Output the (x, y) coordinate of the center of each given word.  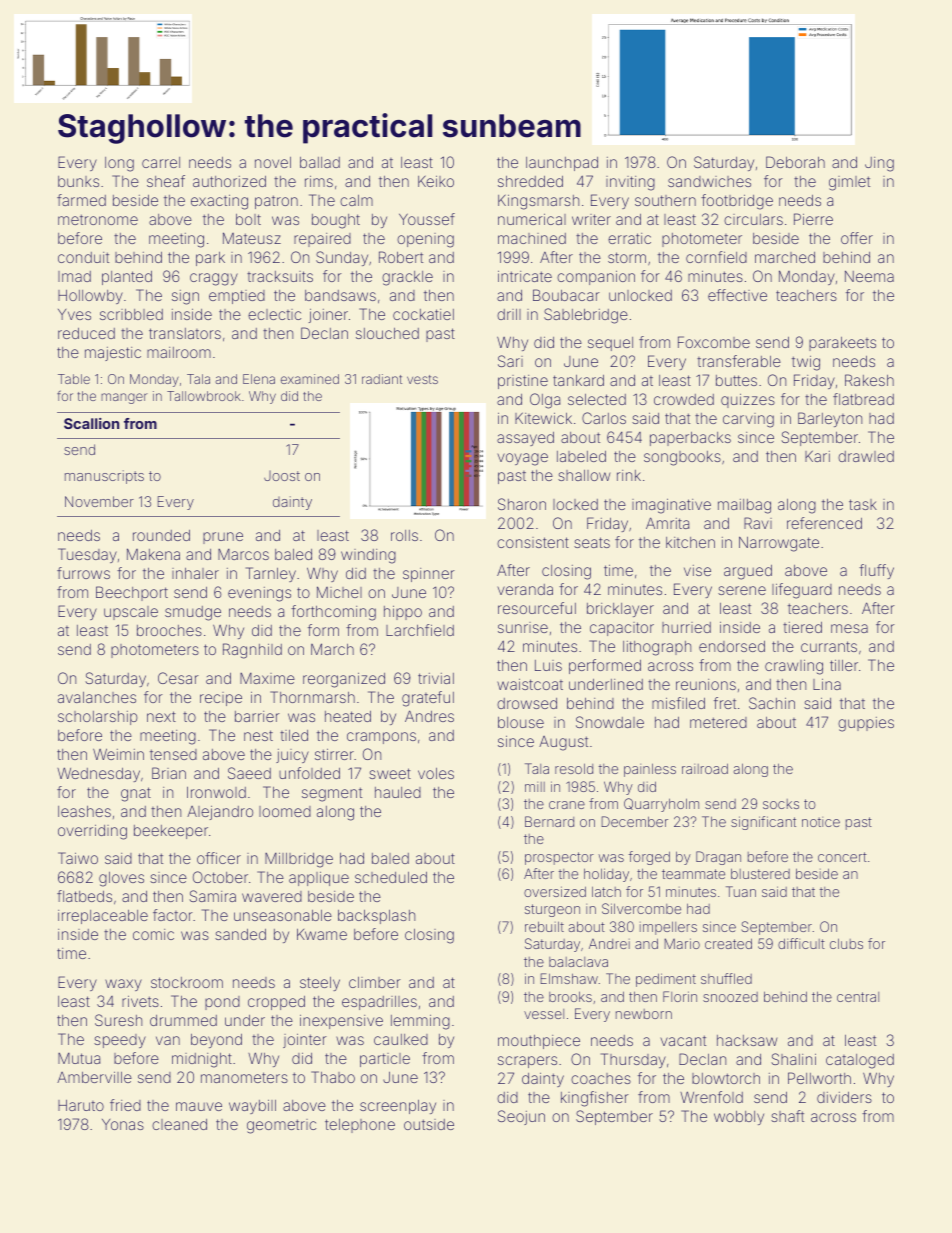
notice (821, 822)
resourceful (537, 608)
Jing (879, 164)
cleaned (179, 1124)
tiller (844, 665)
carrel (161, 162)
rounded (161, 535)
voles (436, 773)
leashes (84, 811)
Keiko (436, 181)
